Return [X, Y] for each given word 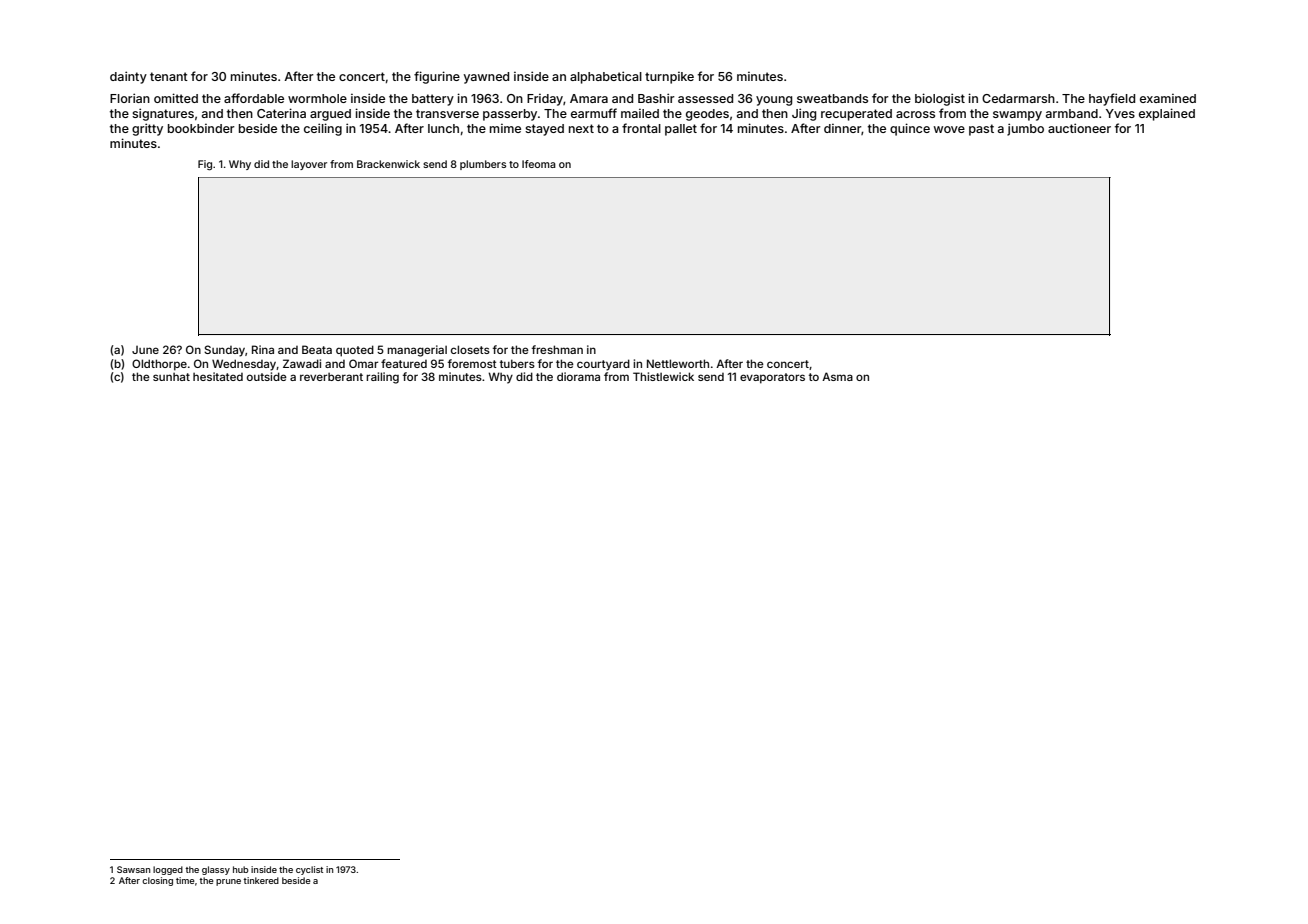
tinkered [261, 880]
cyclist [309, 870]
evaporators [772, 378]
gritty [147, 129]
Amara [589, 98]
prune [228, 882]
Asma [837, 376]
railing [382, 378]
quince [910, 129]
